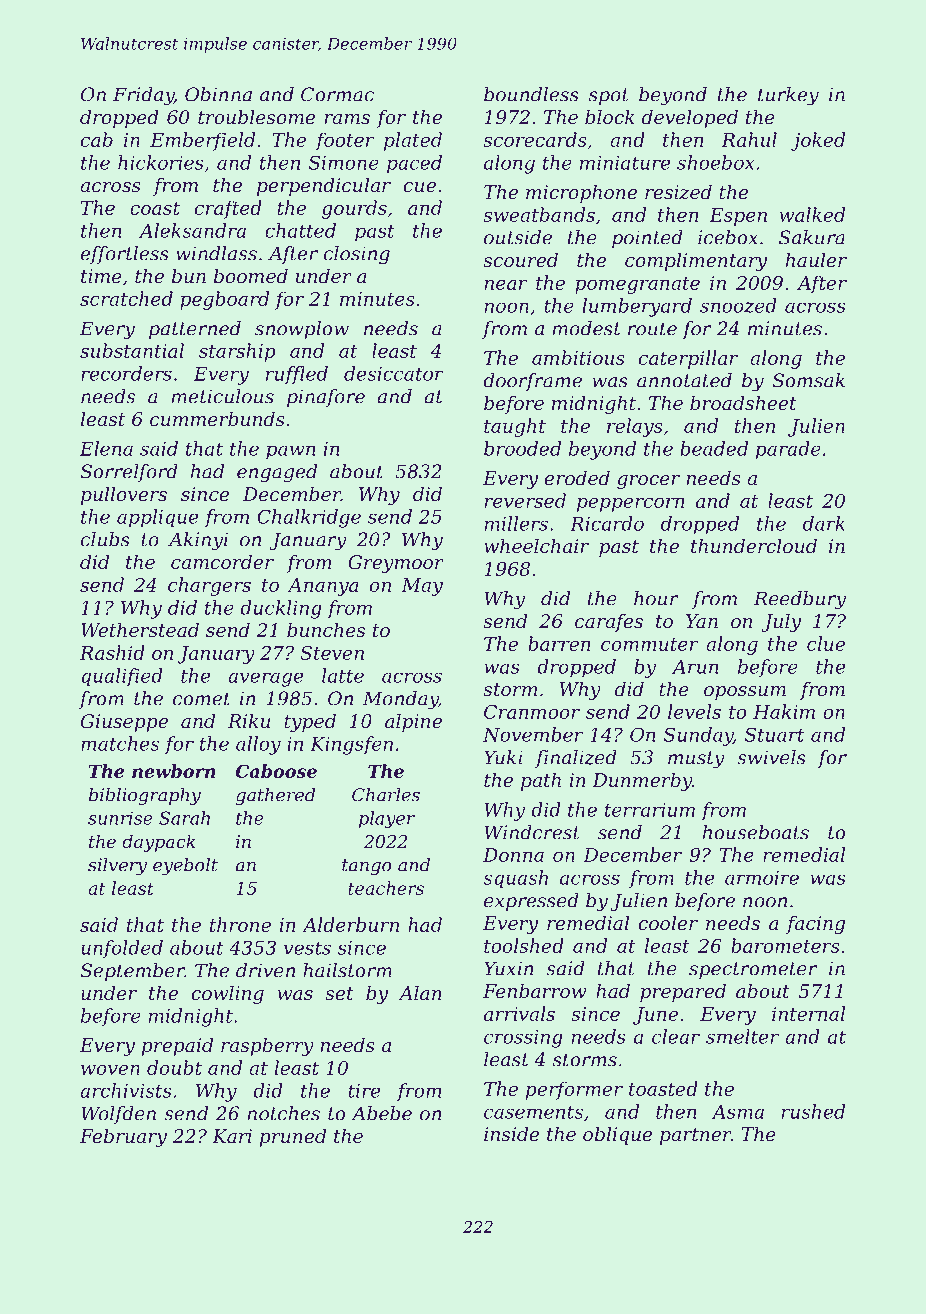  I want to click on cue, so click(420, 187).
